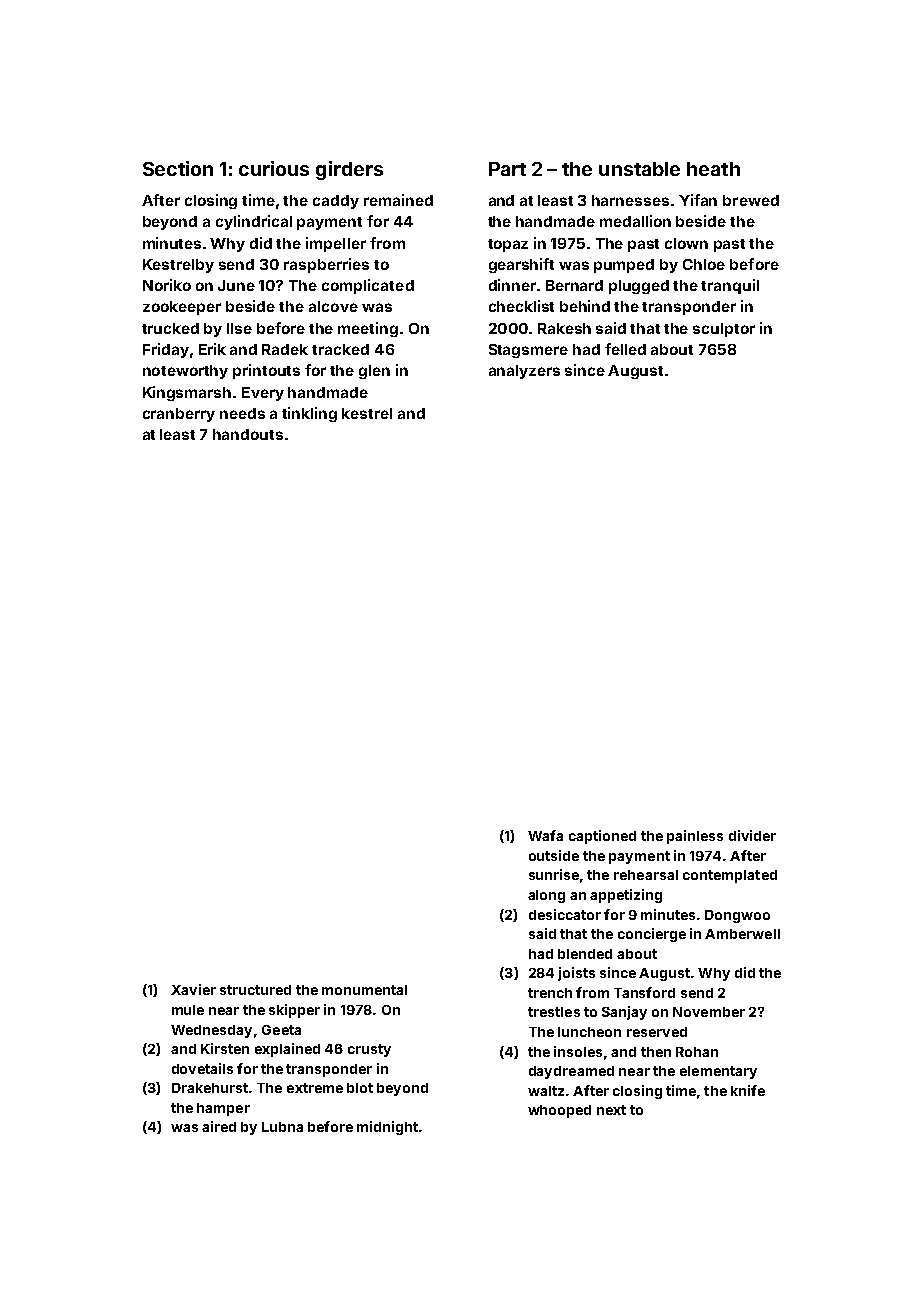 Image resolution: width=924 pixels, height=1311 pixels. I want to click on next, so click(611, 1110).
